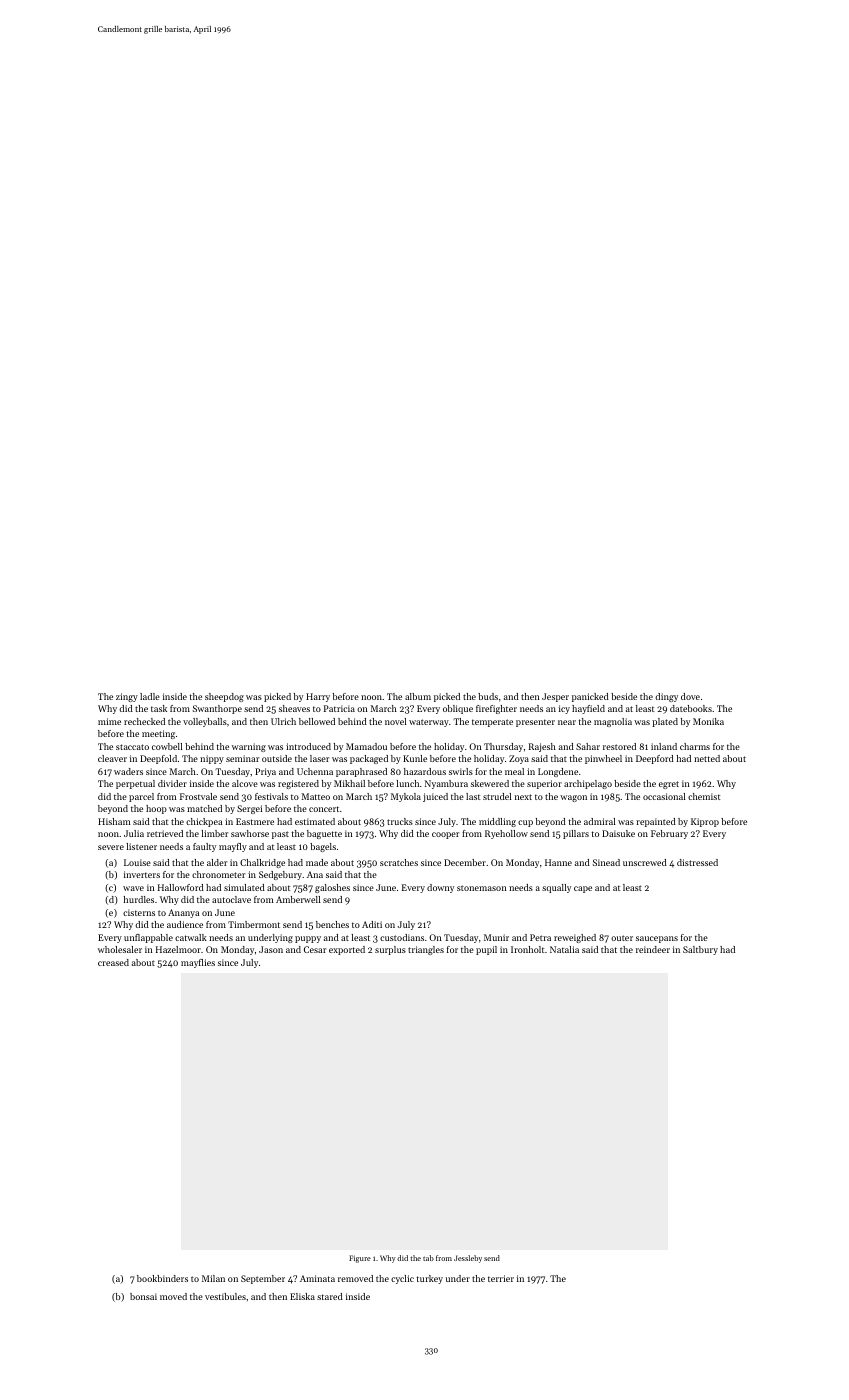 This page has height=1400, width=849. What do you see at coordinates (283, 721) in the page?
I see `Ulrich` at bounding box center [283, 721].
